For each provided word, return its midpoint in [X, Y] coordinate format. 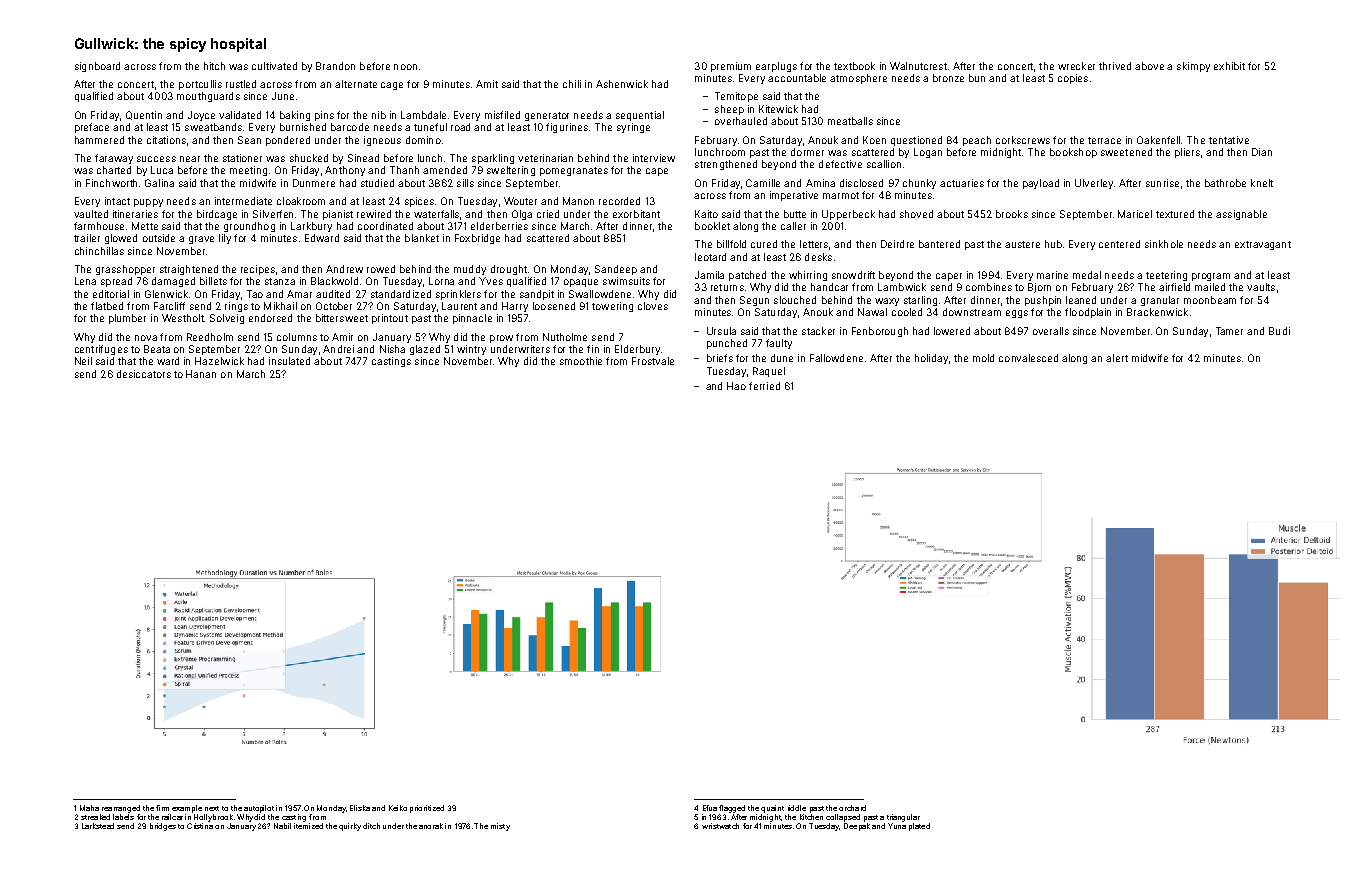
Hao [736, 386]
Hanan [201, 374]
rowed [381, 269]
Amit [487, 84]
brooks [1012, 214]
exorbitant [636, 214]
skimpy [1193, 67]
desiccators [144, 374]
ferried [764, 386]
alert [1117, 358]
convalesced [1028, 358]
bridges [163, 827]
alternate [356, 84]
